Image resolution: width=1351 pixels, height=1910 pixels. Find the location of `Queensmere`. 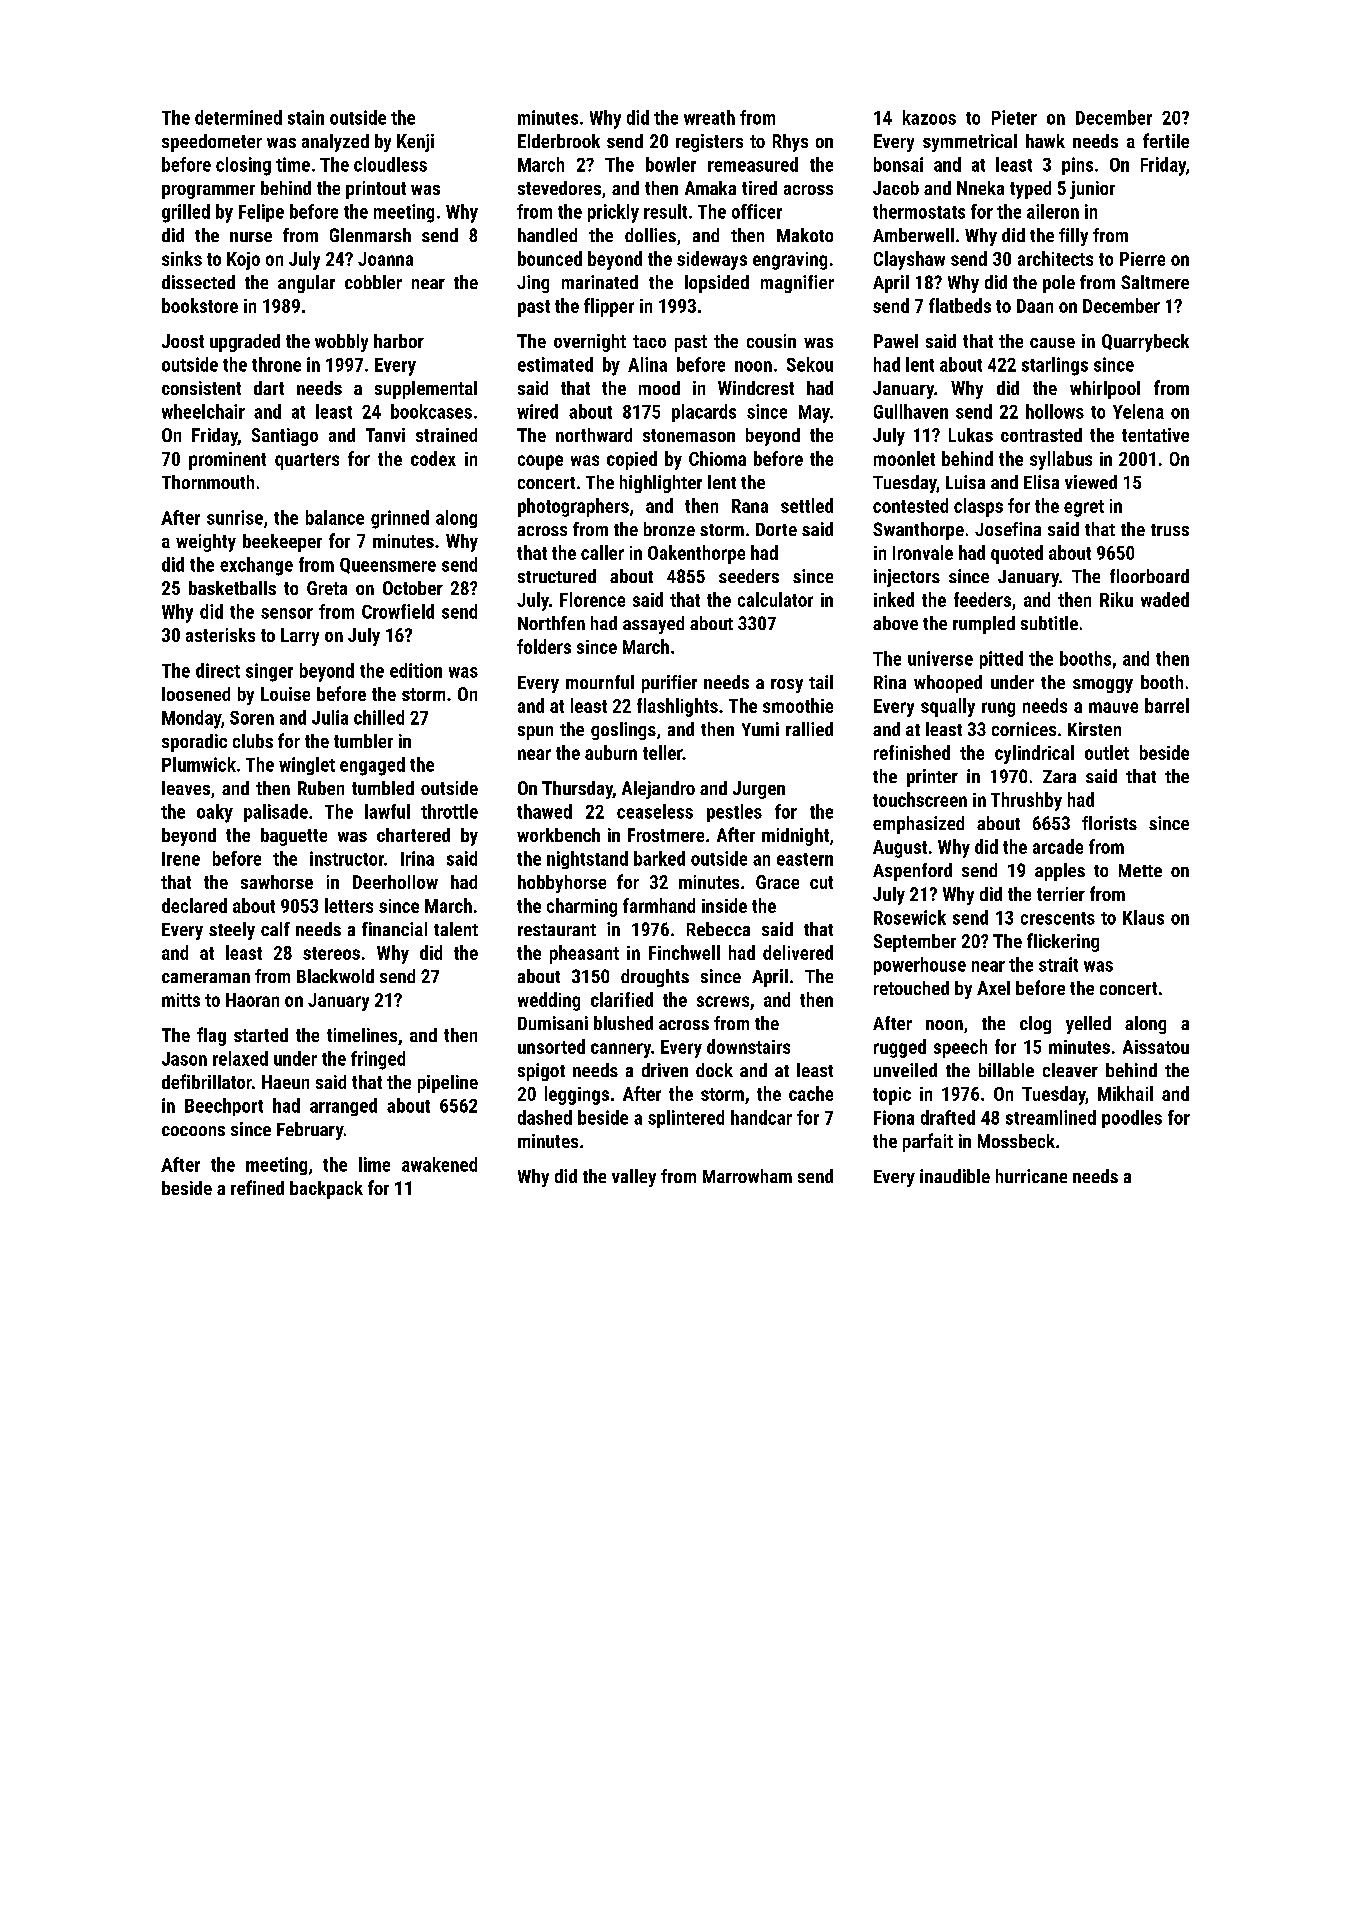

Queensmere is located at coordinates (388, 566).
